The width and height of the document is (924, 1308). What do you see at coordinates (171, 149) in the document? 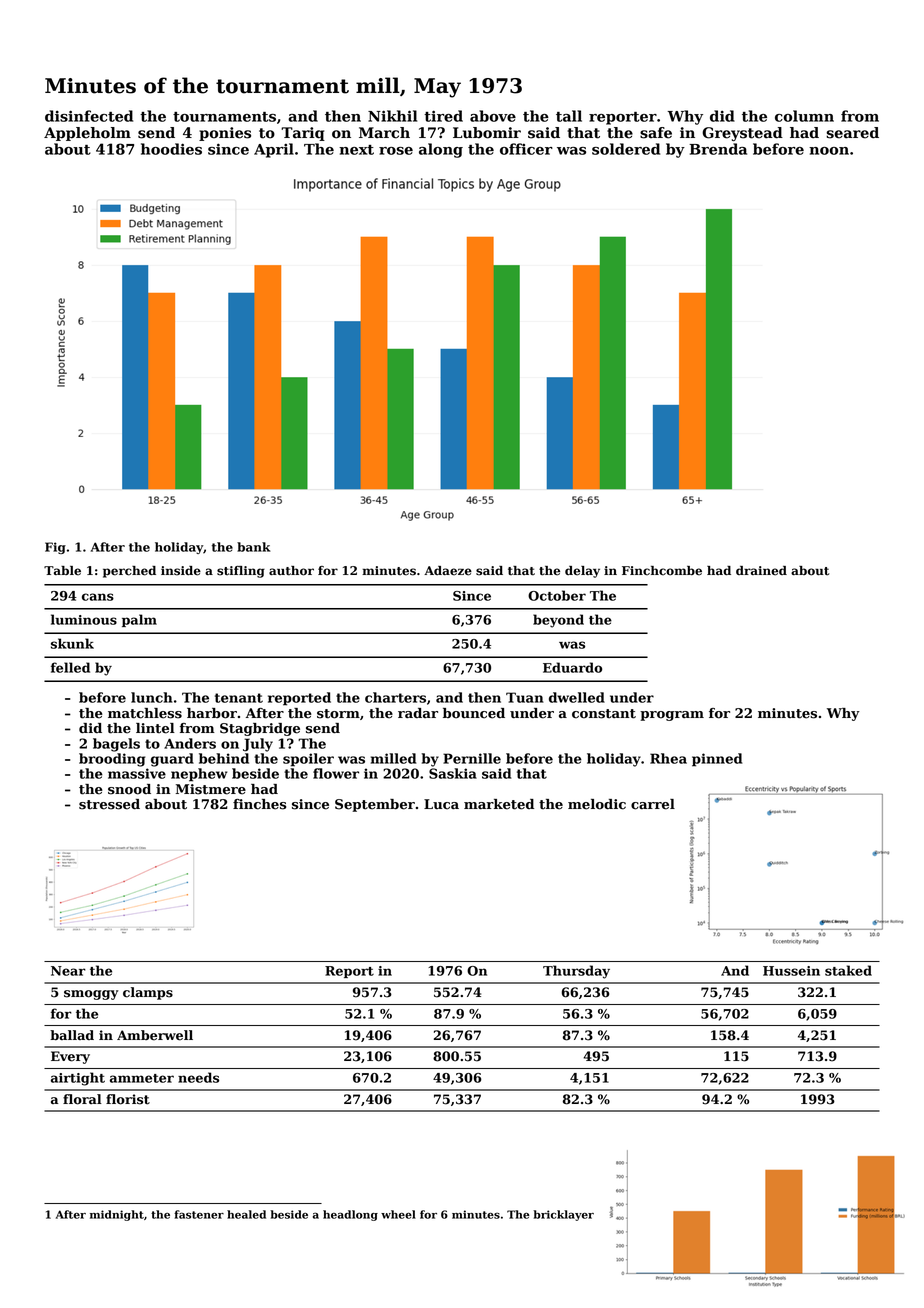
I see `hoodies` at bounding box center [171, 149].
